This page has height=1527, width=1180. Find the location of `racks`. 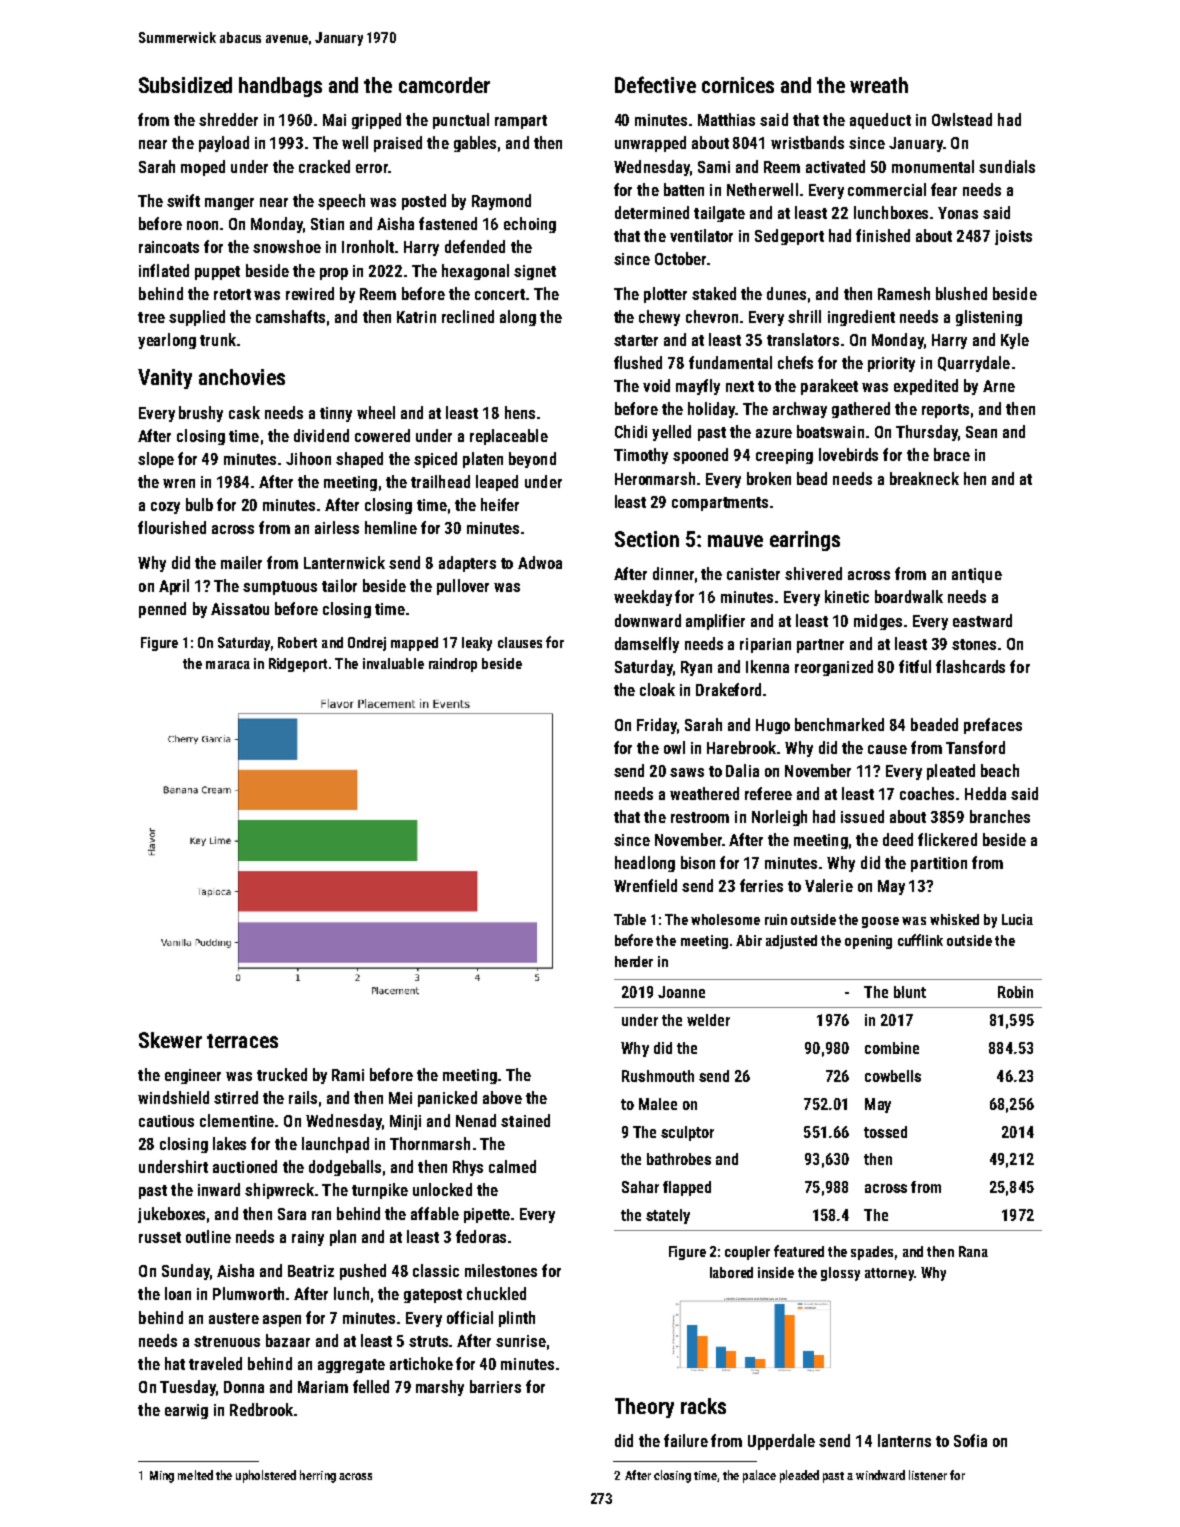

racks is located at coordinates (703, 1406).
